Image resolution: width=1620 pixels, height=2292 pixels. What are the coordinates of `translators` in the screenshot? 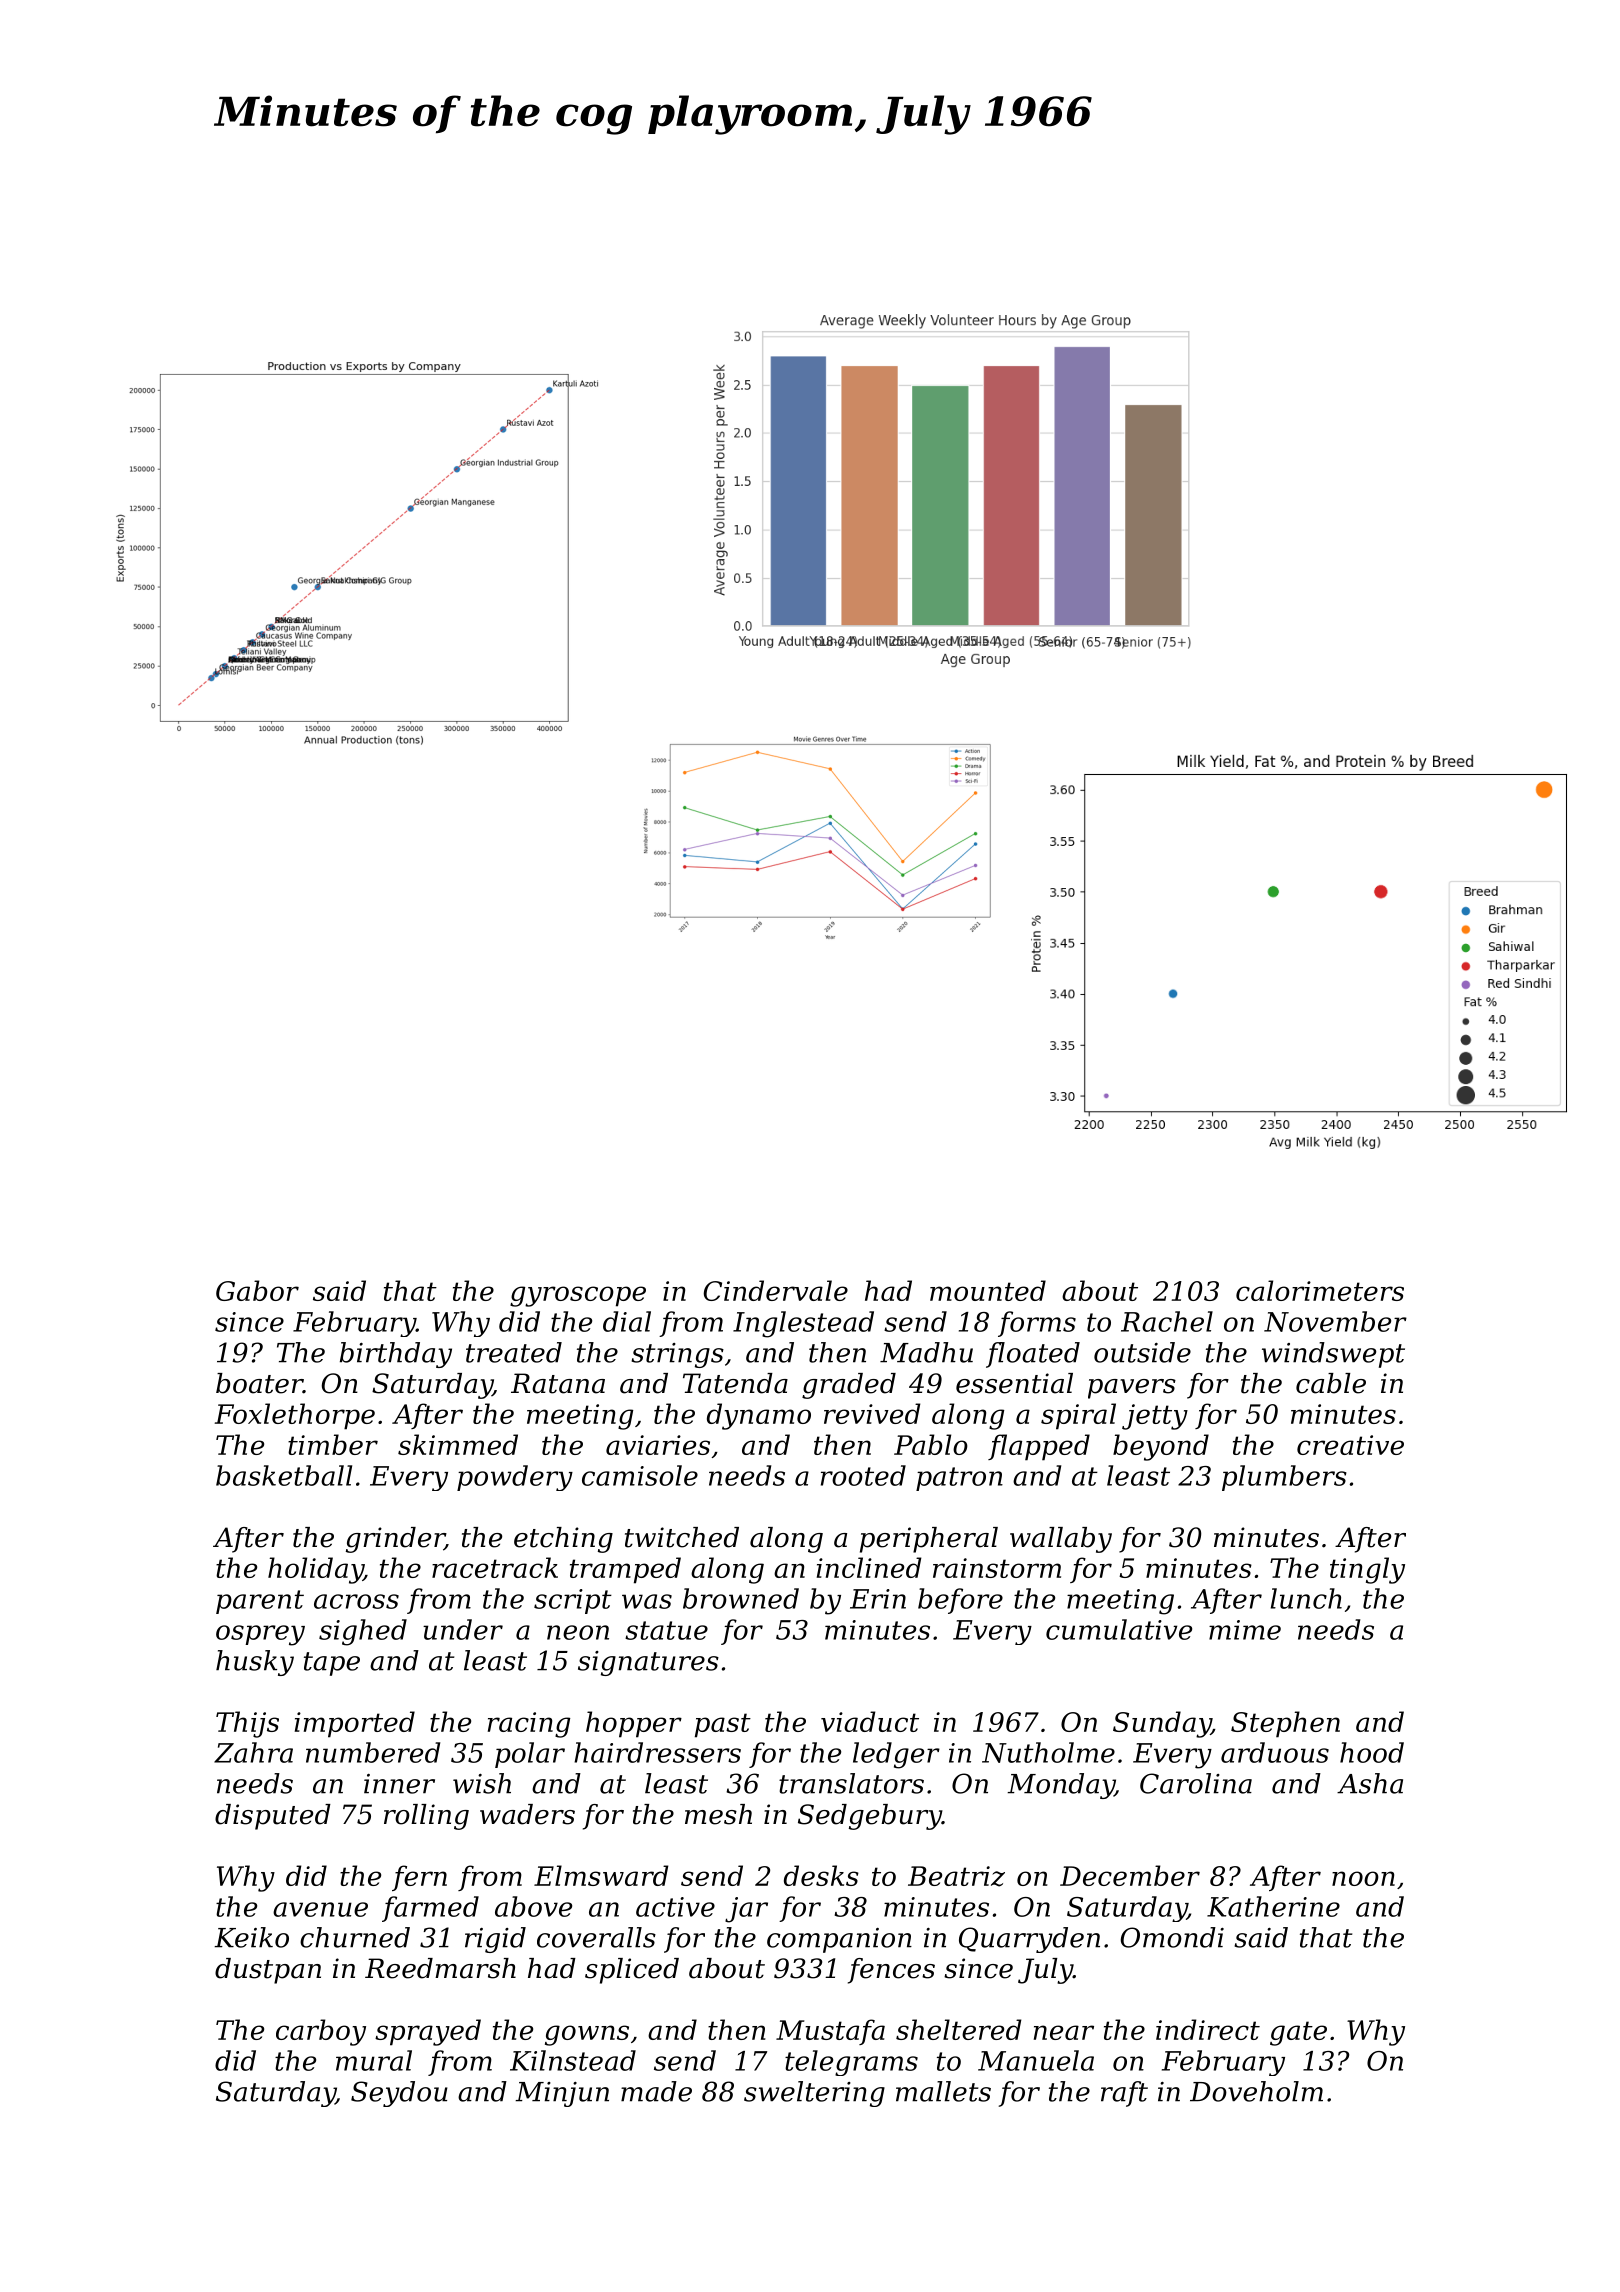 It's located at (851, 1783).
